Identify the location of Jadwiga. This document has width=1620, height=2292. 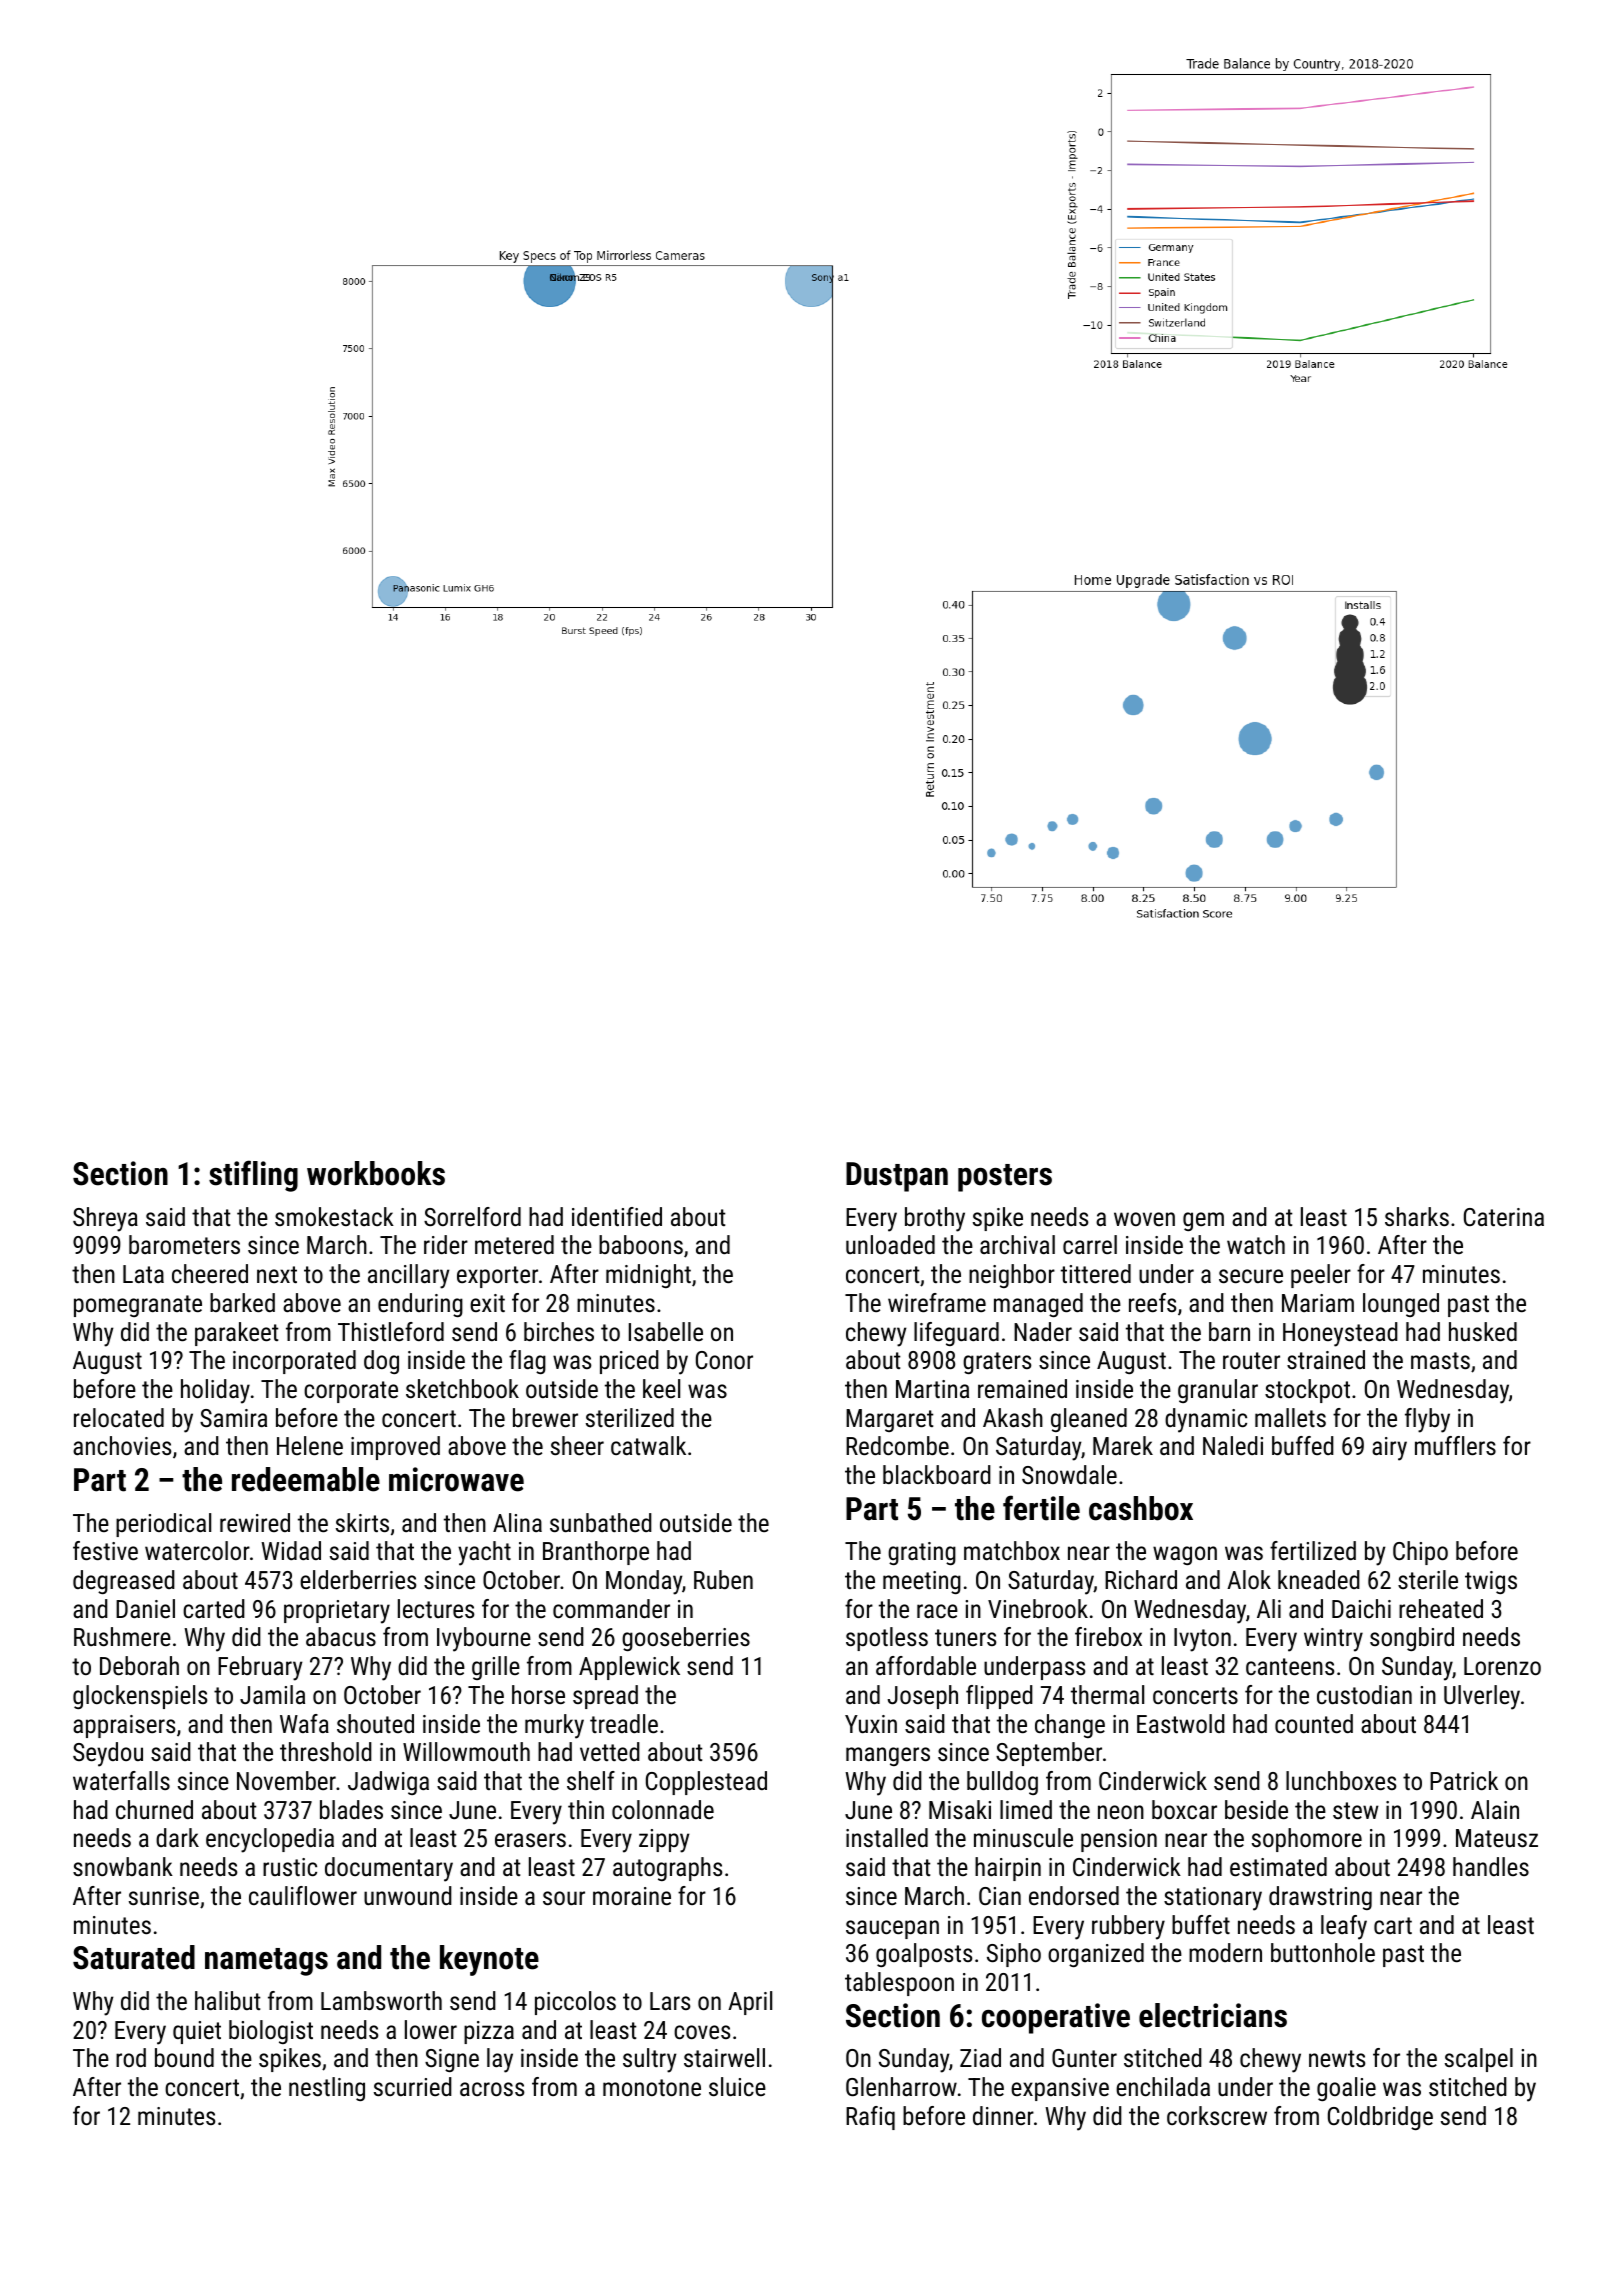
(388, 1783).
